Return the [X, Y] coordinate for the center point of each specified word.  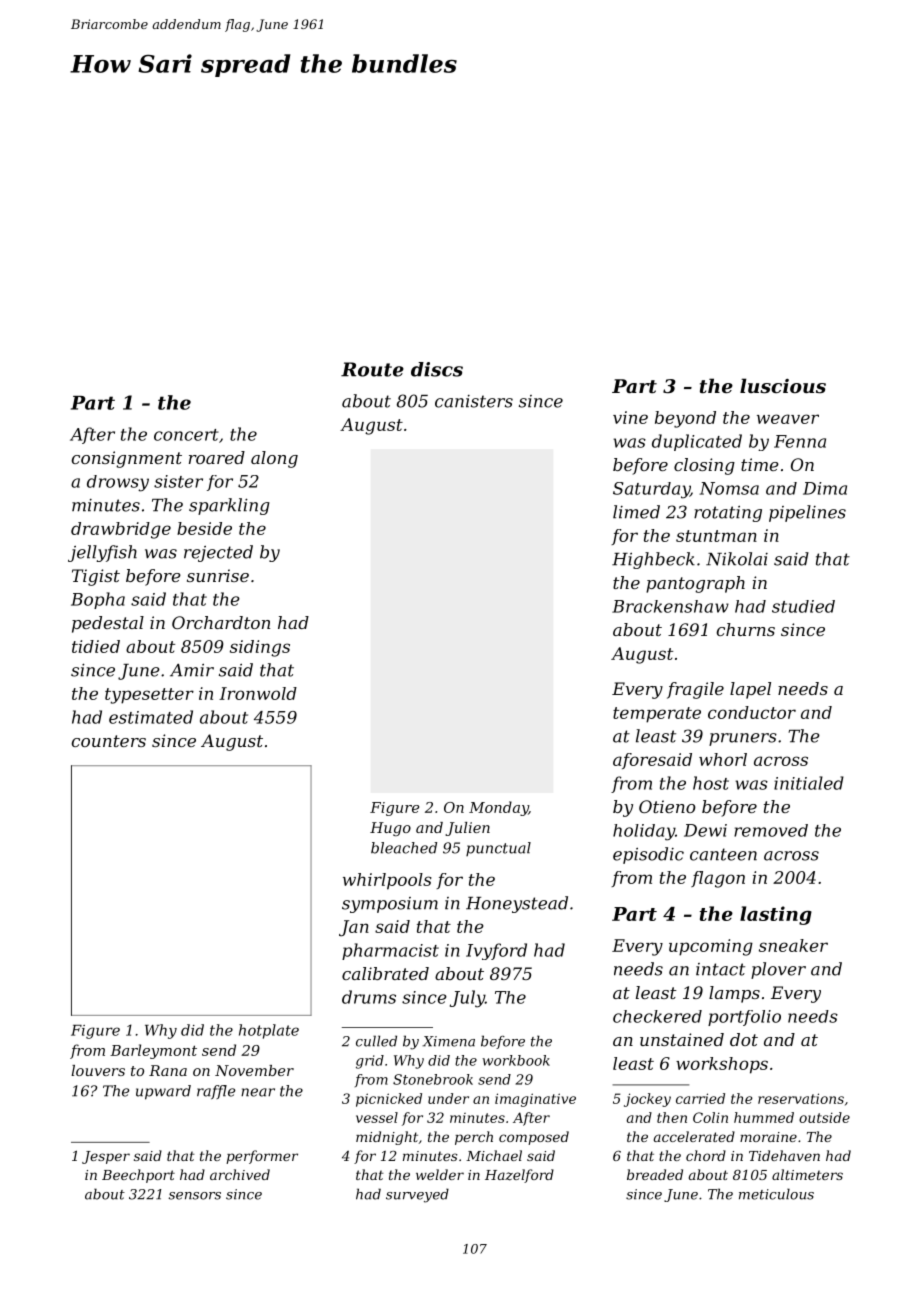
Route [372, 369]
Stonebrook [433, 1079]
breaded [655, 1174]
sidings [260, 648]
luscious [783, 386]
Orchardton [221, 622]
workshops [722, 1065]
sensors [195, 1196]
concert [186, 435]
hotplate [269, 1031]
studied [803, 606]
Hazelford [519, 1176]
